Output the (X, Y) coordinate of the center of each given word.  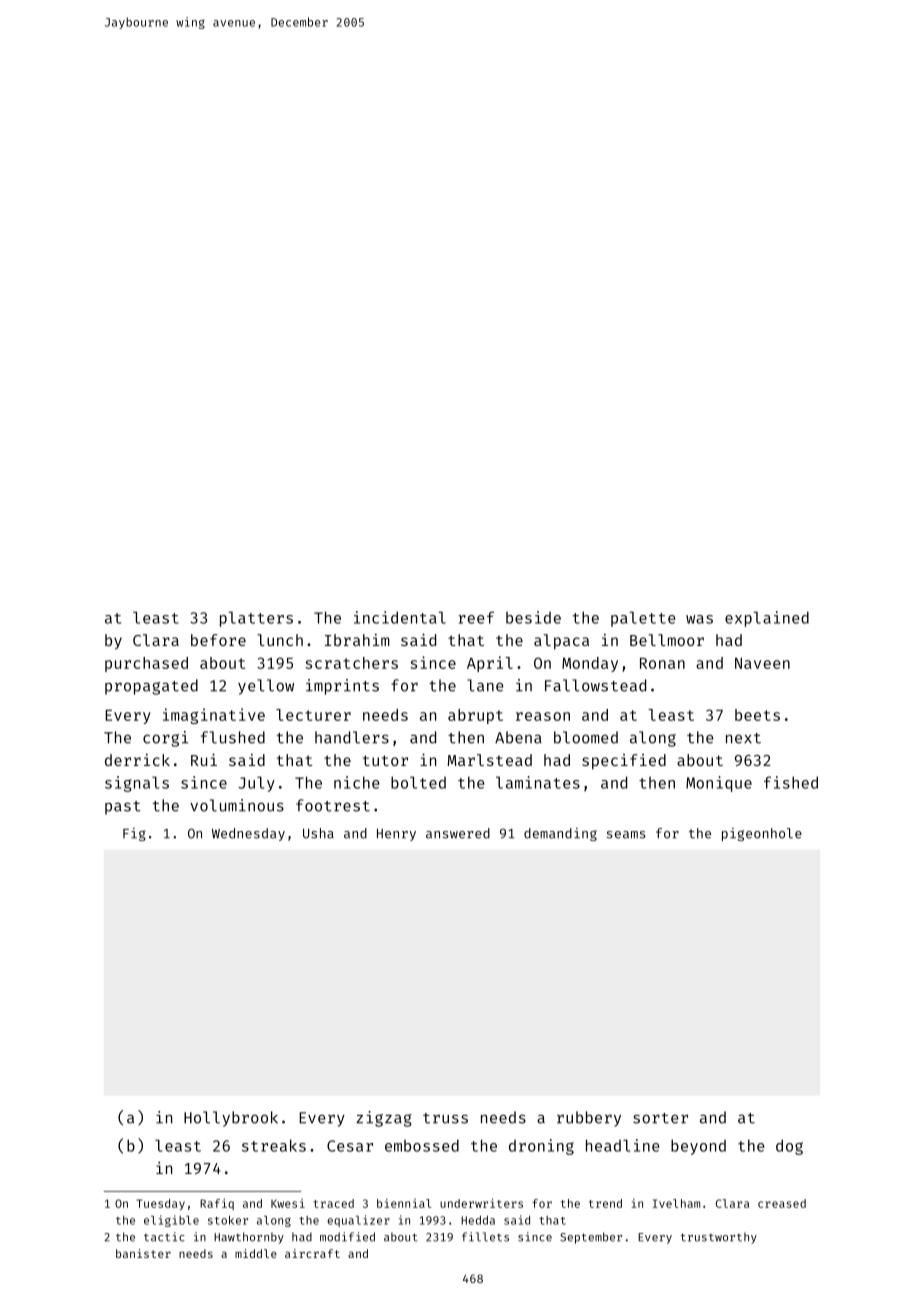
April (490, 664)
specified (624, 762)
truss (445, 1118)
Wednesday (248, 834)
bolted (418, 782)
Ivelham (676, 1203)
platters (256, 619)
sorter (660, 1118)
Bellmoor (667, 640)
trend (605, 1203)
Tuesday (160, 1204)
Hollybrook (231, 1119)
